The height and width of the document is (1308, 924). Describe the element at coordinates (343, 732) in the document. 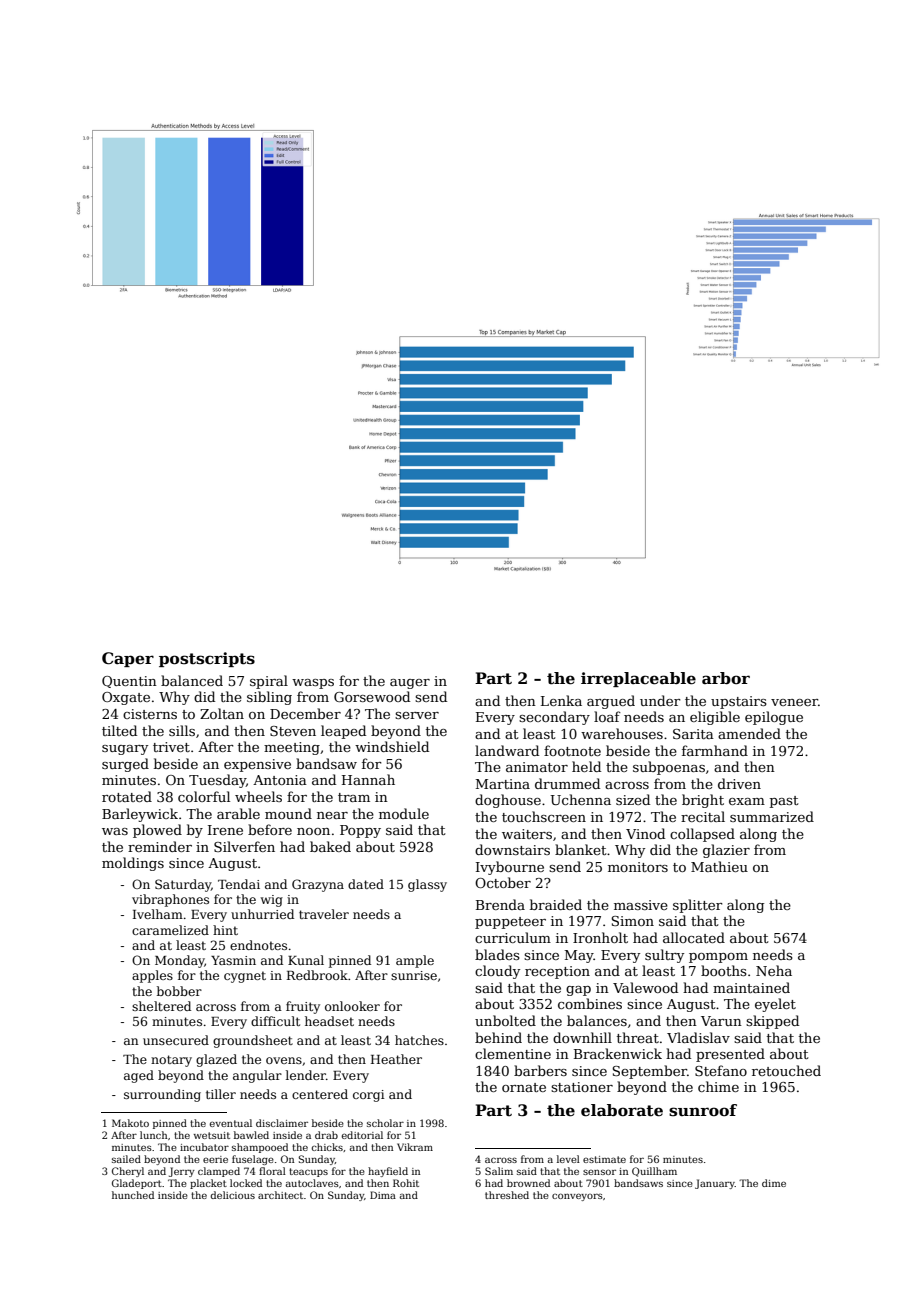

I see `leaped` at that location.
